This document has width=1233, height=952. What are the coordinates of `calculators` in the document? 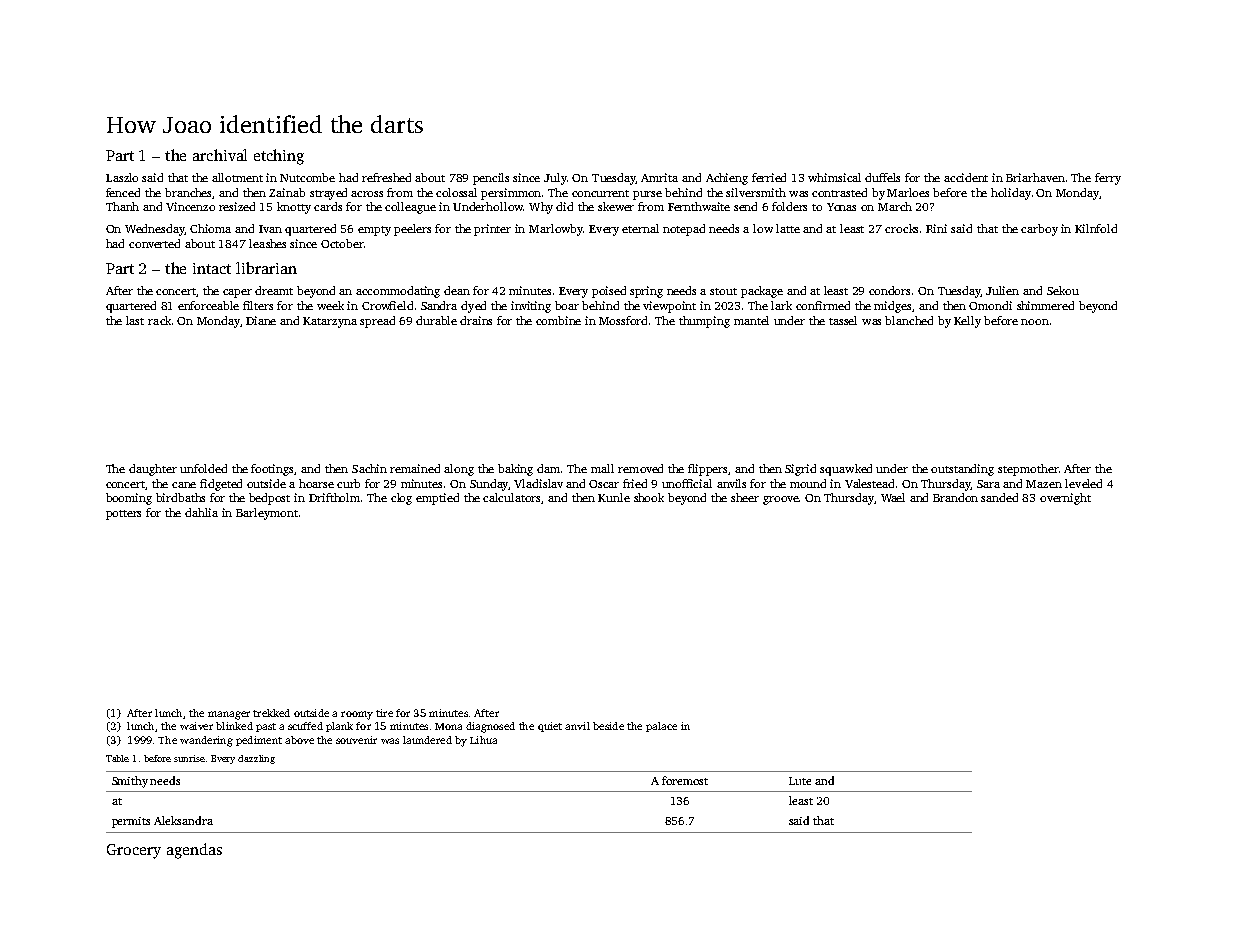 It's located at (512, 498).
